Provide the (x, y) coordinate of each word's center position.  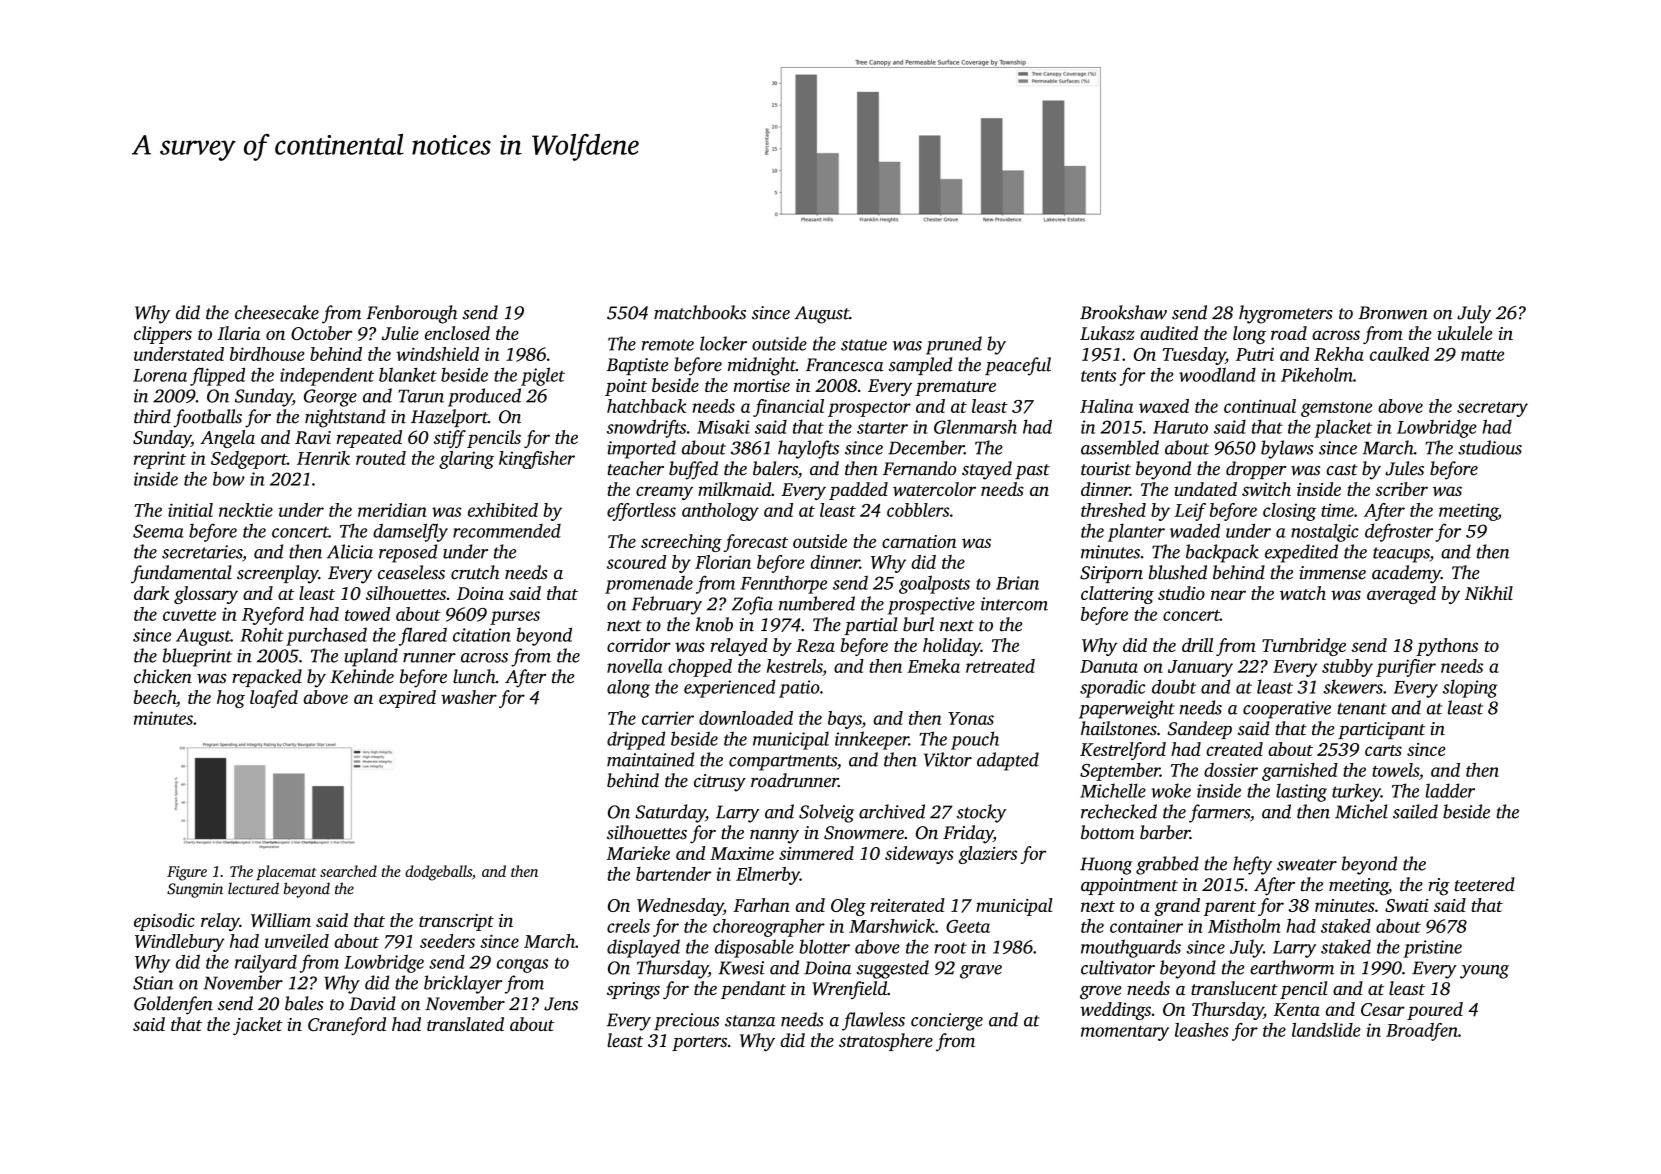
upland (371, 657)
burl (918, 624)
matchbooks (700, 312)
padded (858, 491)
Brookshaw (1123, 312)
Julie (400, 333)
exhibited (503, 510)
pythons (1447, 647)
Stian (153, 983)
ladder (1450, 790)
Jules (1404, 468)
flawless (873, 1021)
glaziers (987, 855)
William (281, 920)
